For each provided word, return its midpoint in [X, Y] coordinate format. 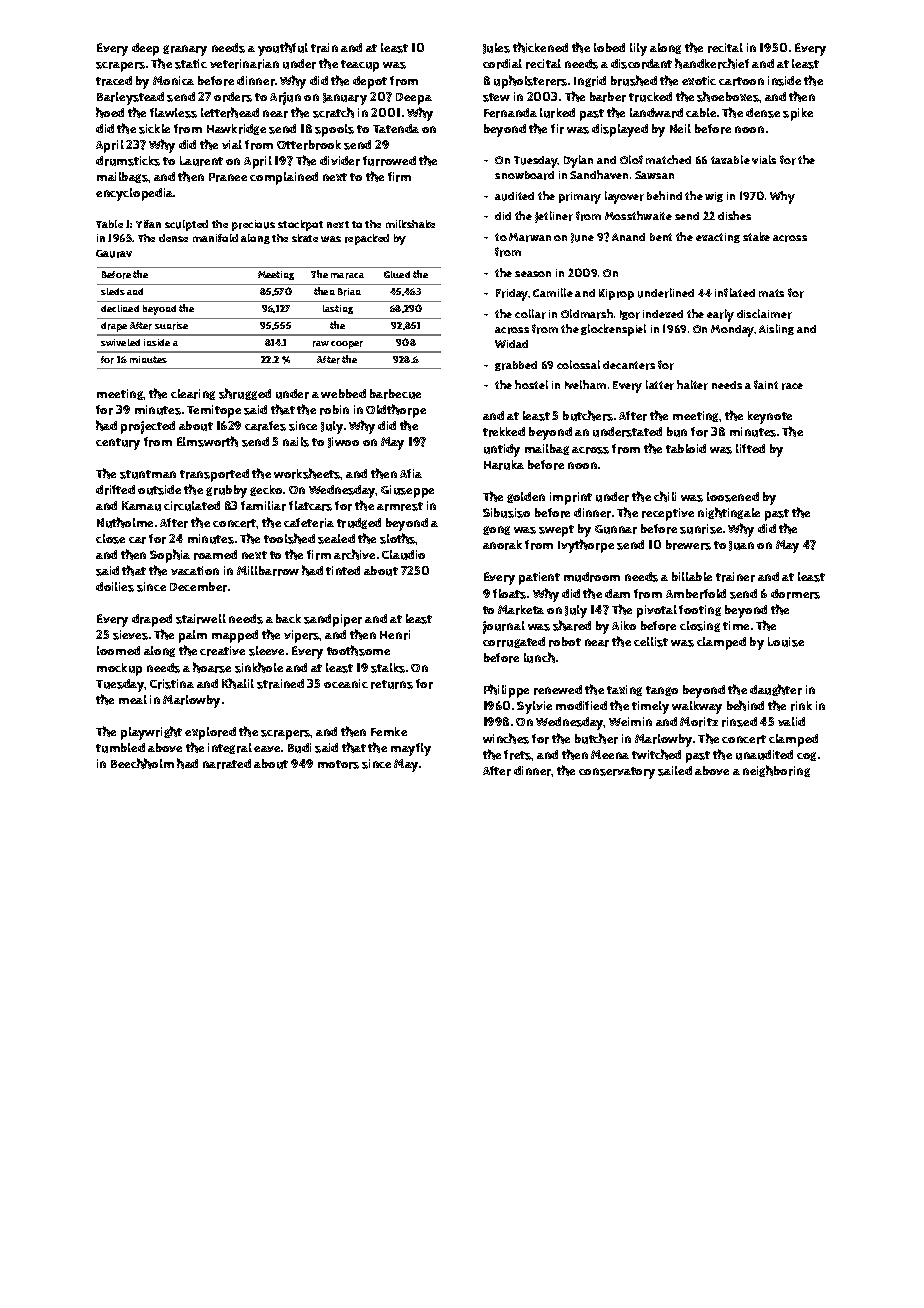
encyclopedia [134, 194]
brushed [634, 80]
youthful [283, 49]
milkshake [410, 224]
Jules [496, 48]
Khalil [238, 683]
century [118, 444]
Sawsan [654, 175]
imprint [571, 498]
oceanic [346, 683]
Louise [786, 642]
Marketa [521, 610]
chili [665, 496]
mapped [235, 636]
